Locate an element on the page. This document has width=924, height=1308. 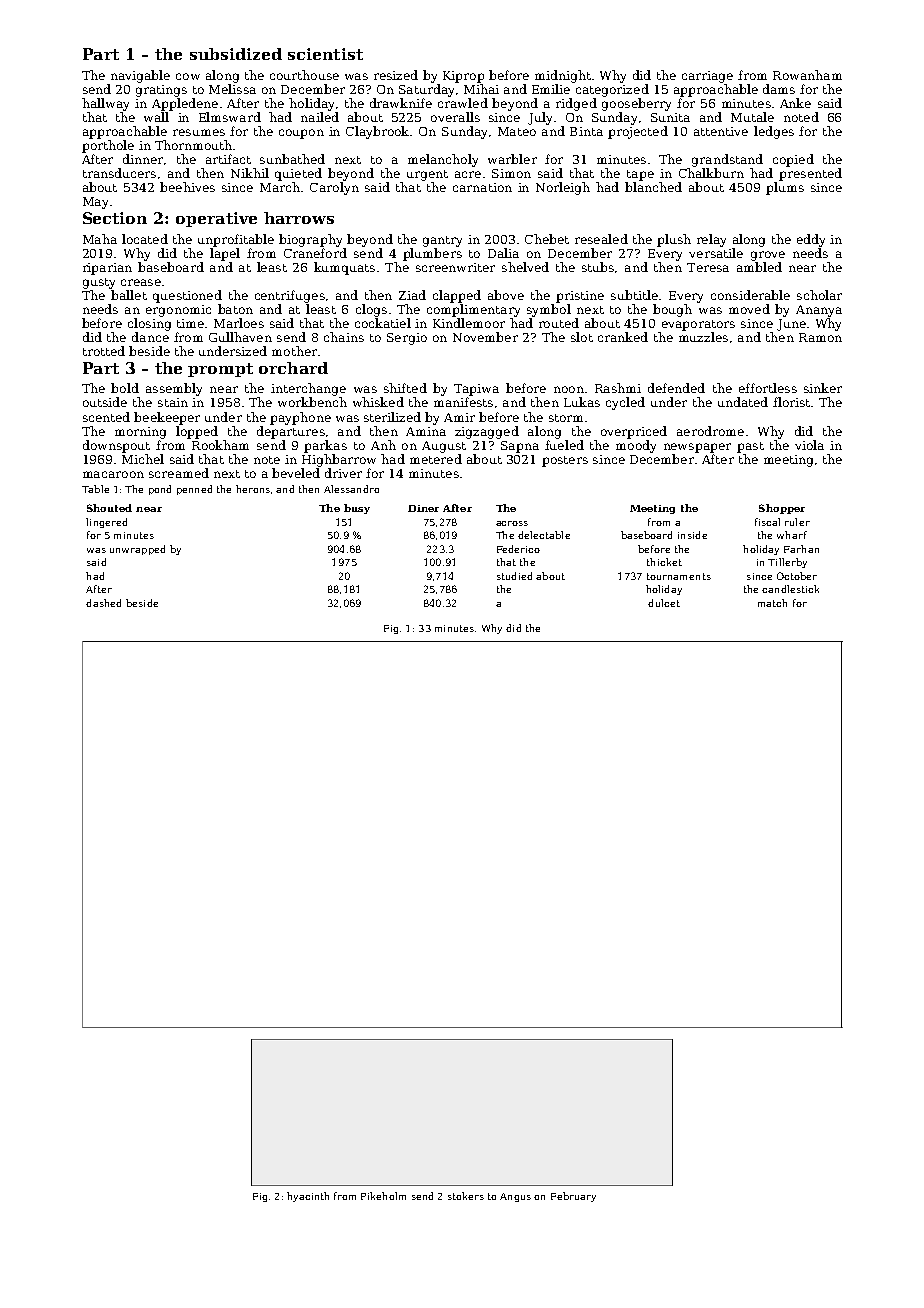
hyacinth is located at coordinates (308, 1197).
